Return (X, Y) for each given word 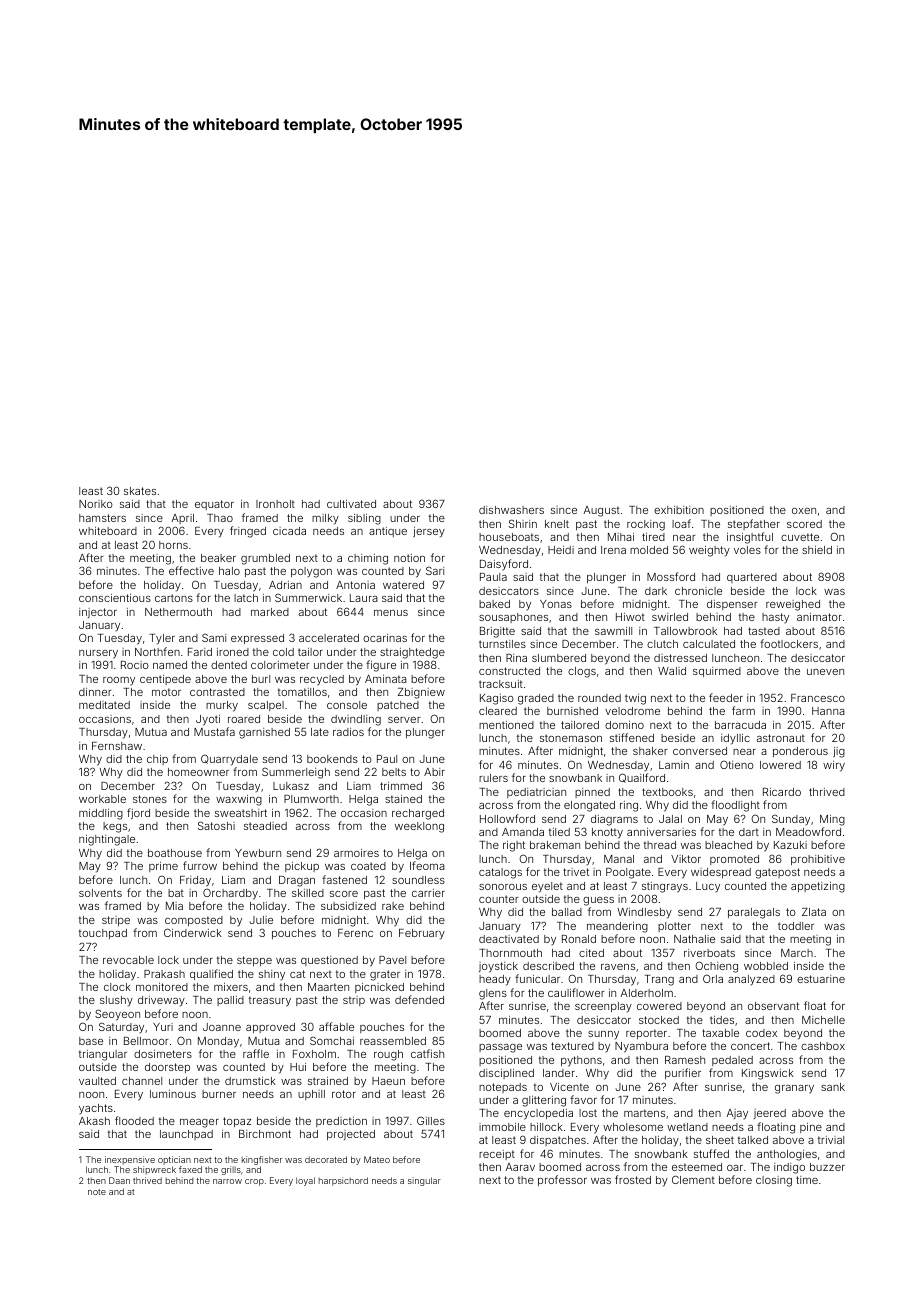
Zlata (814, 912)
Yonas (556, 604)
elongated (589, 806)
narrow (227, 1181)
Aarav (520, 1167)
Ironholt (275, 504)
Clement (693, 1179)
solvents (100, 893)
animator (819, 617)
